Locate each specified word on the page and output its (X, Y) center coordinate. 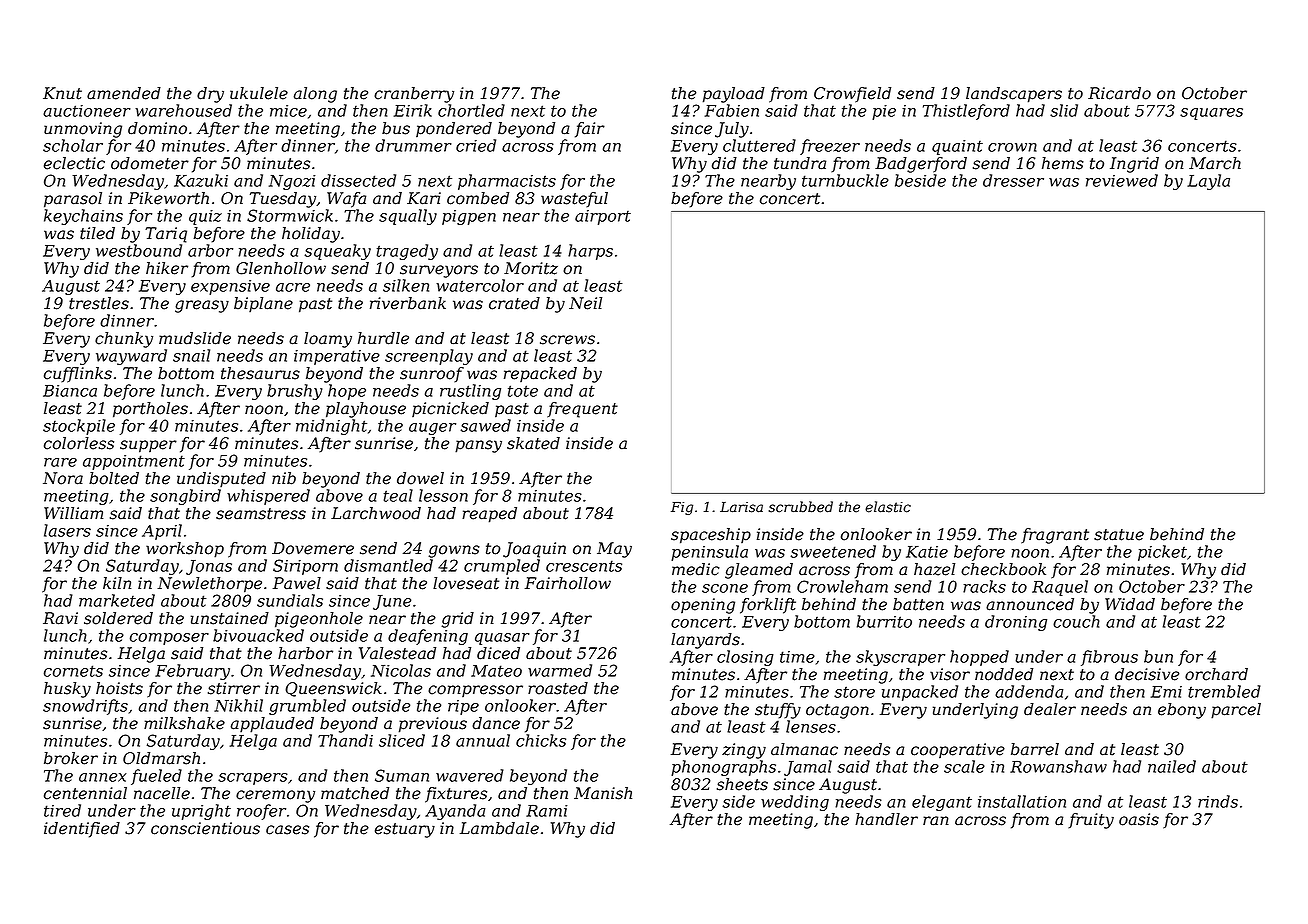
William (73, 513)
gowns (454, 551)
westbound (139, 250)
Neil (585, 303)
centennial (85, 793)
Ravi (60, 618)
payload (734, 95)
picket (1162, 553)
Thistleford (966, 112)
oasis (1139, 819)
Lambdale (499, 828)
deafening (428, 637)
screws (567, 340)
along (315, 95)
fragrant (1055, 536)
